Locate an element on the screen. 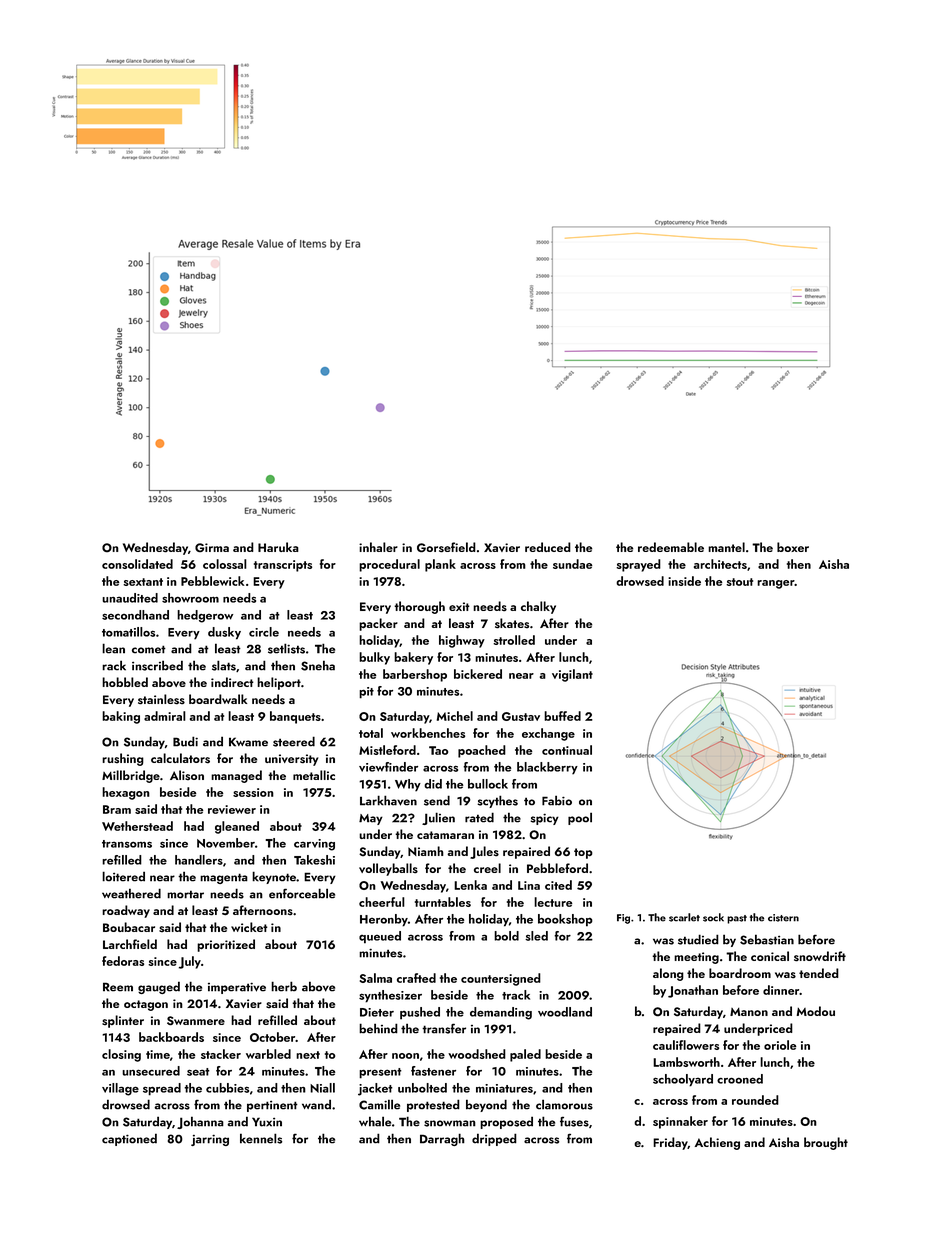 This screenshot has height=1233, width=952. Lenka is located at coordinates (470, 885).
